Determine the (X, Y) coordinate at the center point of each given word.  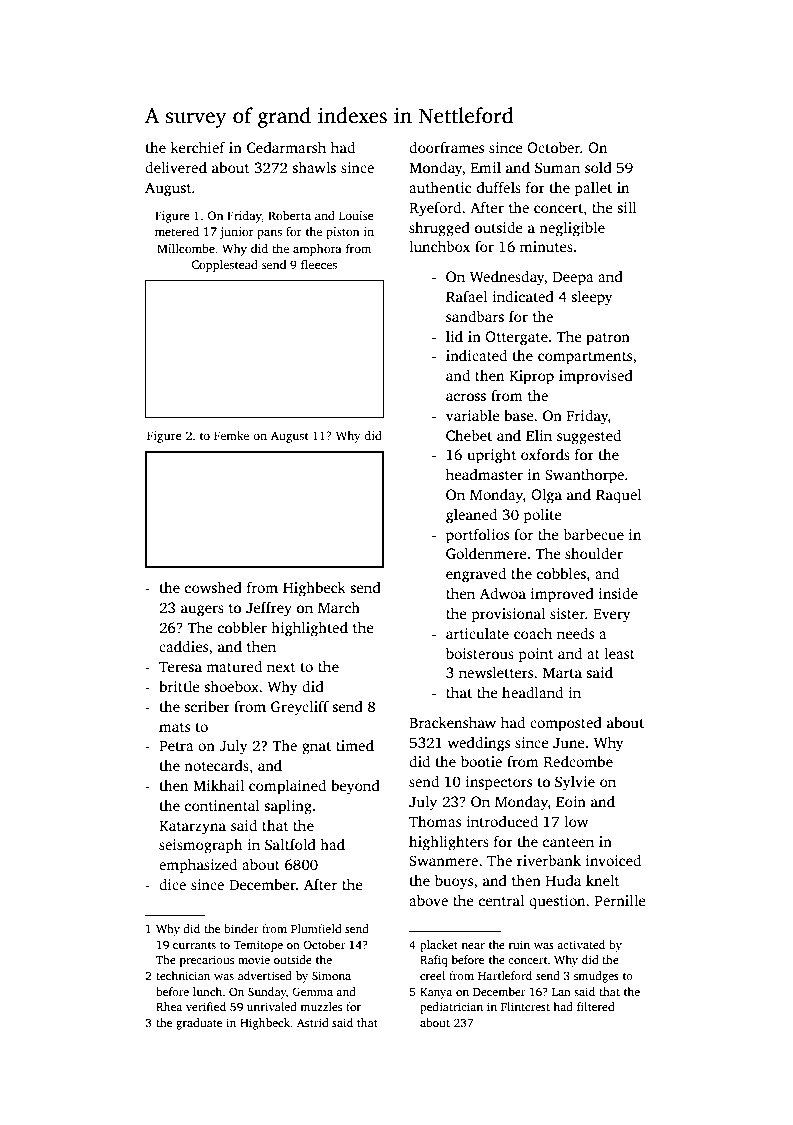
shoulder (594, 553)
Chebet (469, 435)
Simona (331, 975)
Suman (557, 167)
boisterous (480, 653)
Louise (356, 215)
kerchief (198, 147)
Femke (231, 435)
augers (202, 611)
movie (254, 959)
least (620, 653)
